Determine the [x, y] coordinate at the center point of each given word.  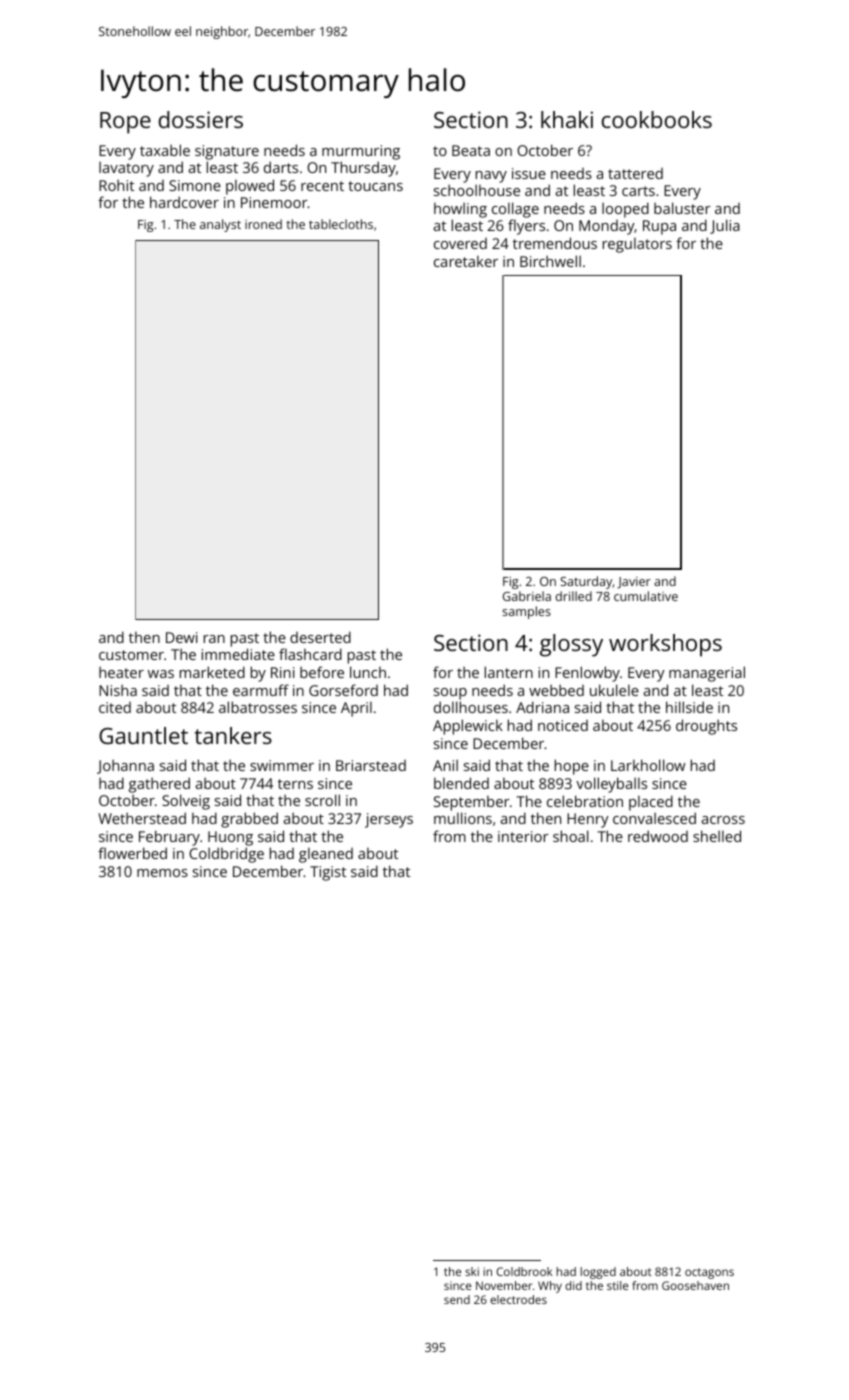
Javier [634, 583]
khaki [567, 119]
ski [472, 1271]
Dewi [181, 637]
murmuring [361, 152]
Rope [125, 123]
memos [162, 873]
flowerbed [132, 853]
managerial [707, 674]
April [356, 709]
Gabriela [527, 596]
